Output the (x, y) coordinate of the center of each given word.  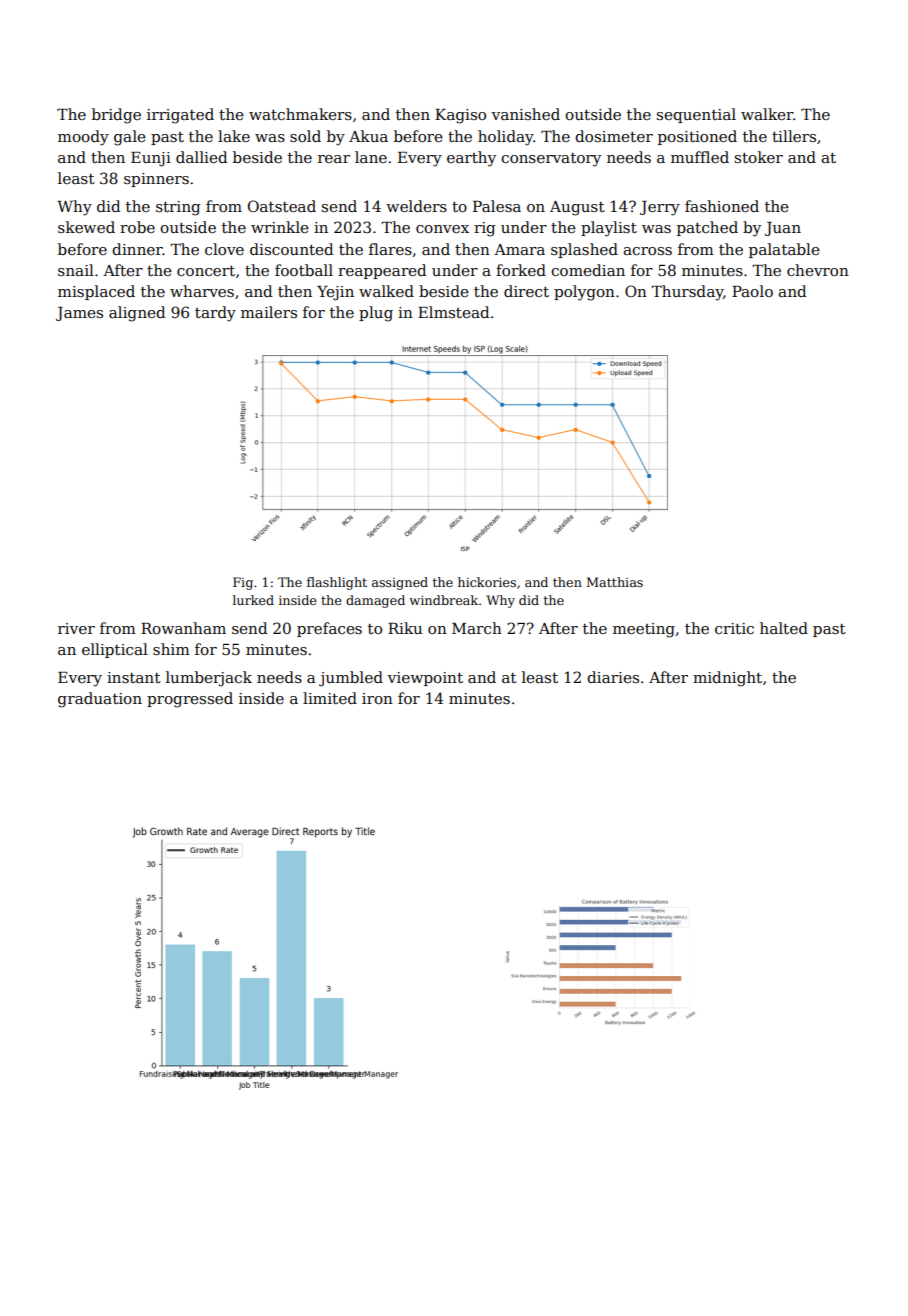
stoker (759, 157)
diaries (613, 677)
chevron (818, 270)
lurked (253, 600)
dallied (202, 157)
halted (784, 628)
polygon (584, 293)
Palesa (497, 206)
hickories (487, 582)
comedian (588, 270)
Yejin (335, 293)
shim (171, 649)
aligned (137, 314)
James (79, 314)
